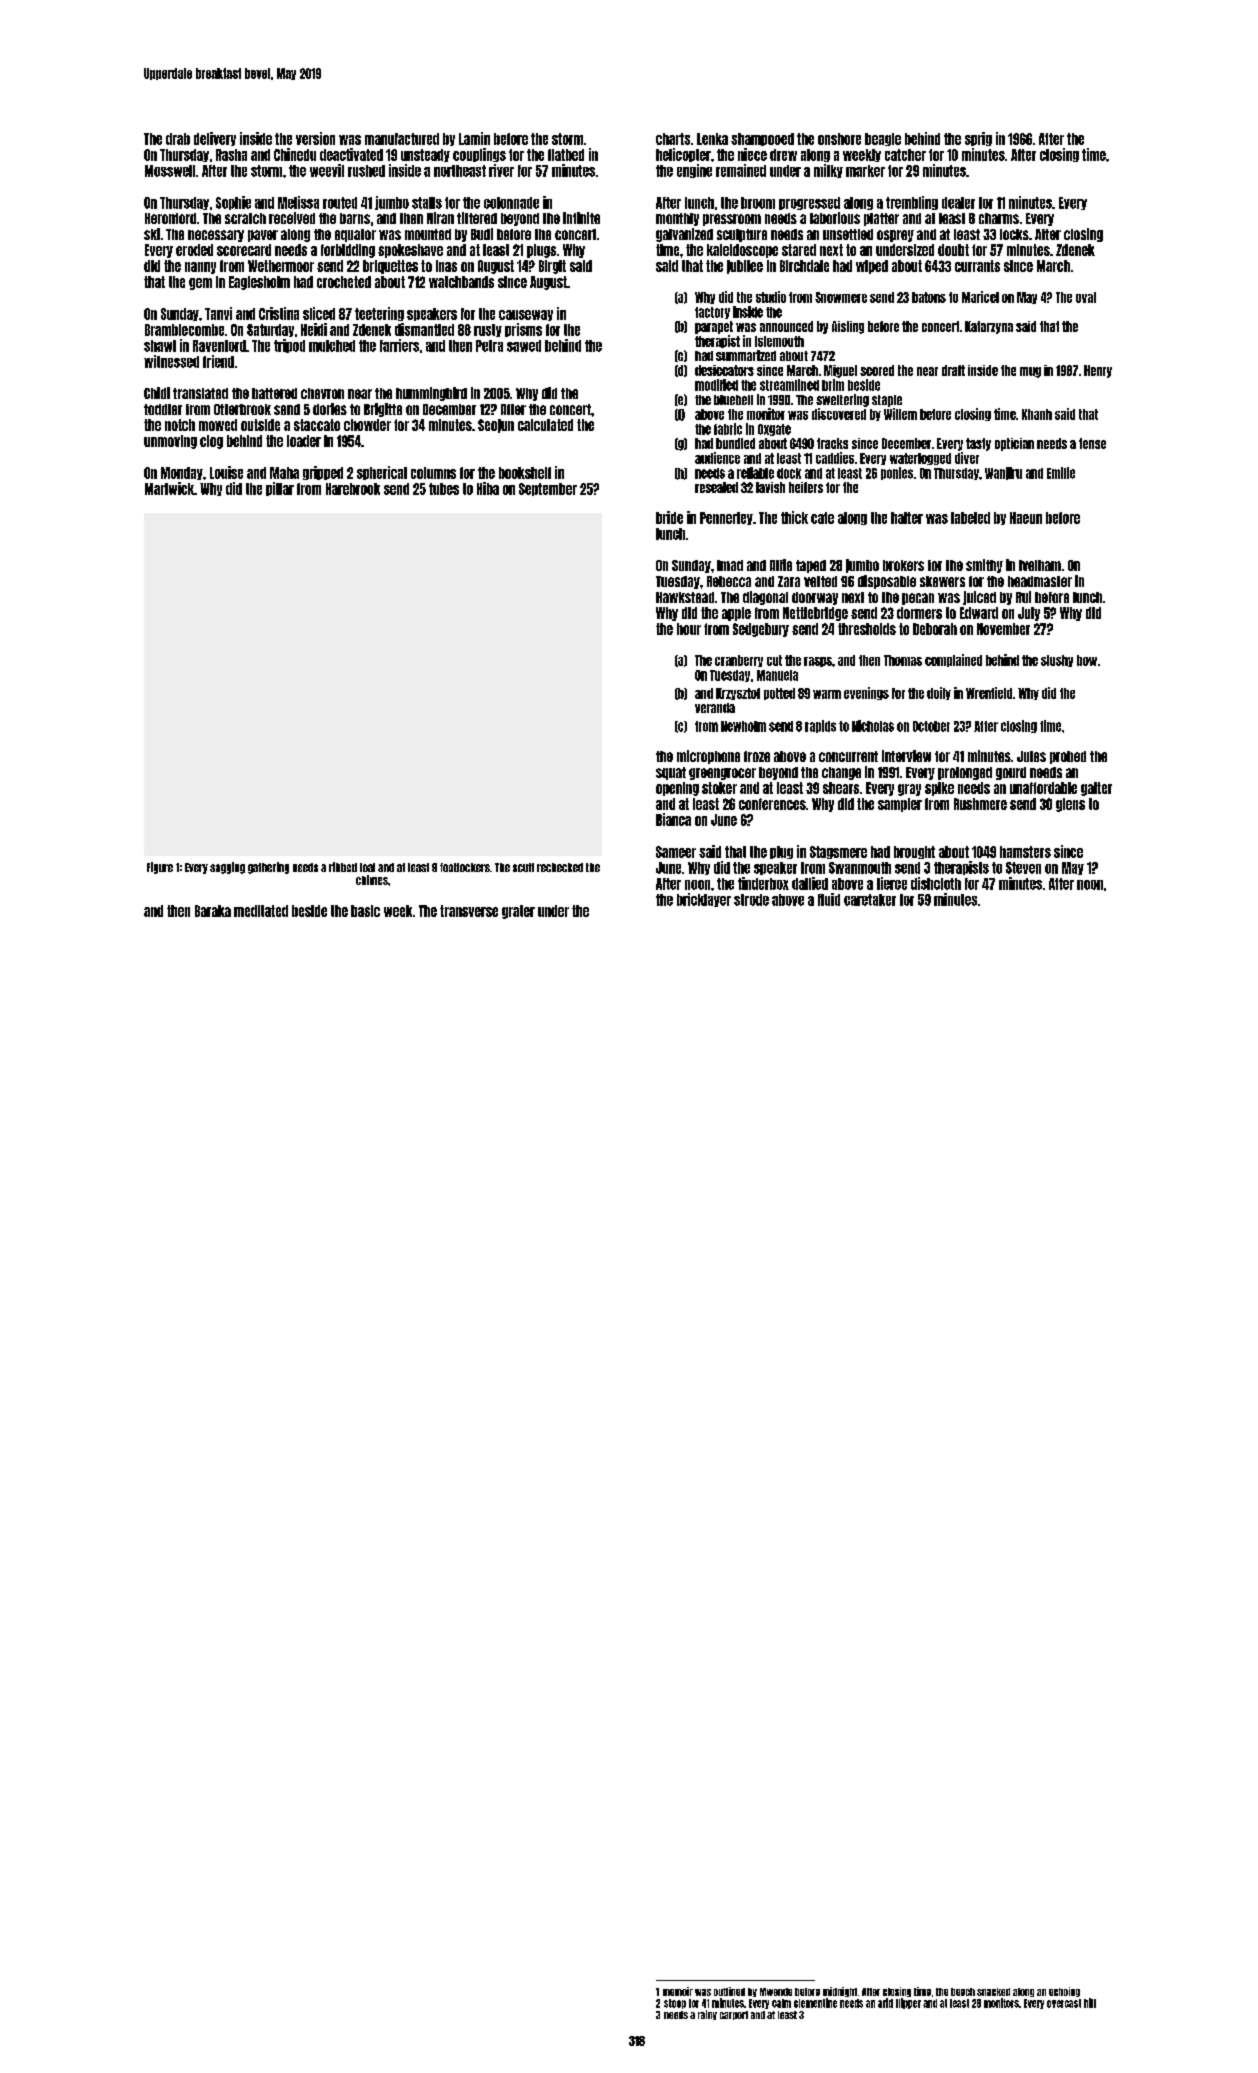 This image has height=2073, width=1258. I want to click on dishcloth, so click(936, 883).
